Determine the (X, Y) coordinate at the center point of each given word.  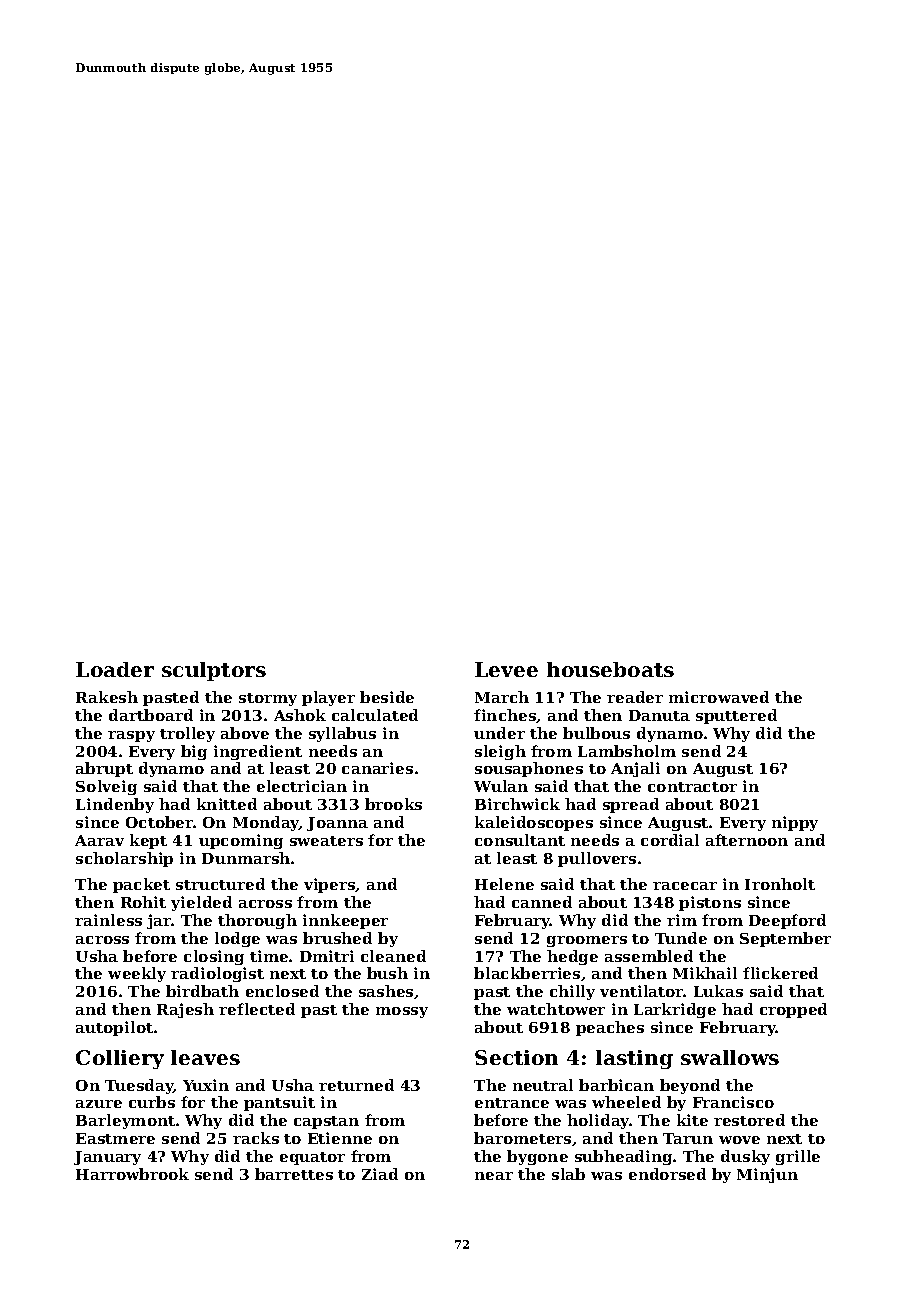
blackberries (527, 973)
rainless (108, 920)
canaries (377, 768)
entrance (512, 1103)
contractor (692, 787)
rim (682, 920)
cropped (793, 1010)
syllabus (342, 734)
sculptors (214, 671)
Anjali (635, 769)
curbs (152, 1102)
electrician (302, 786)
